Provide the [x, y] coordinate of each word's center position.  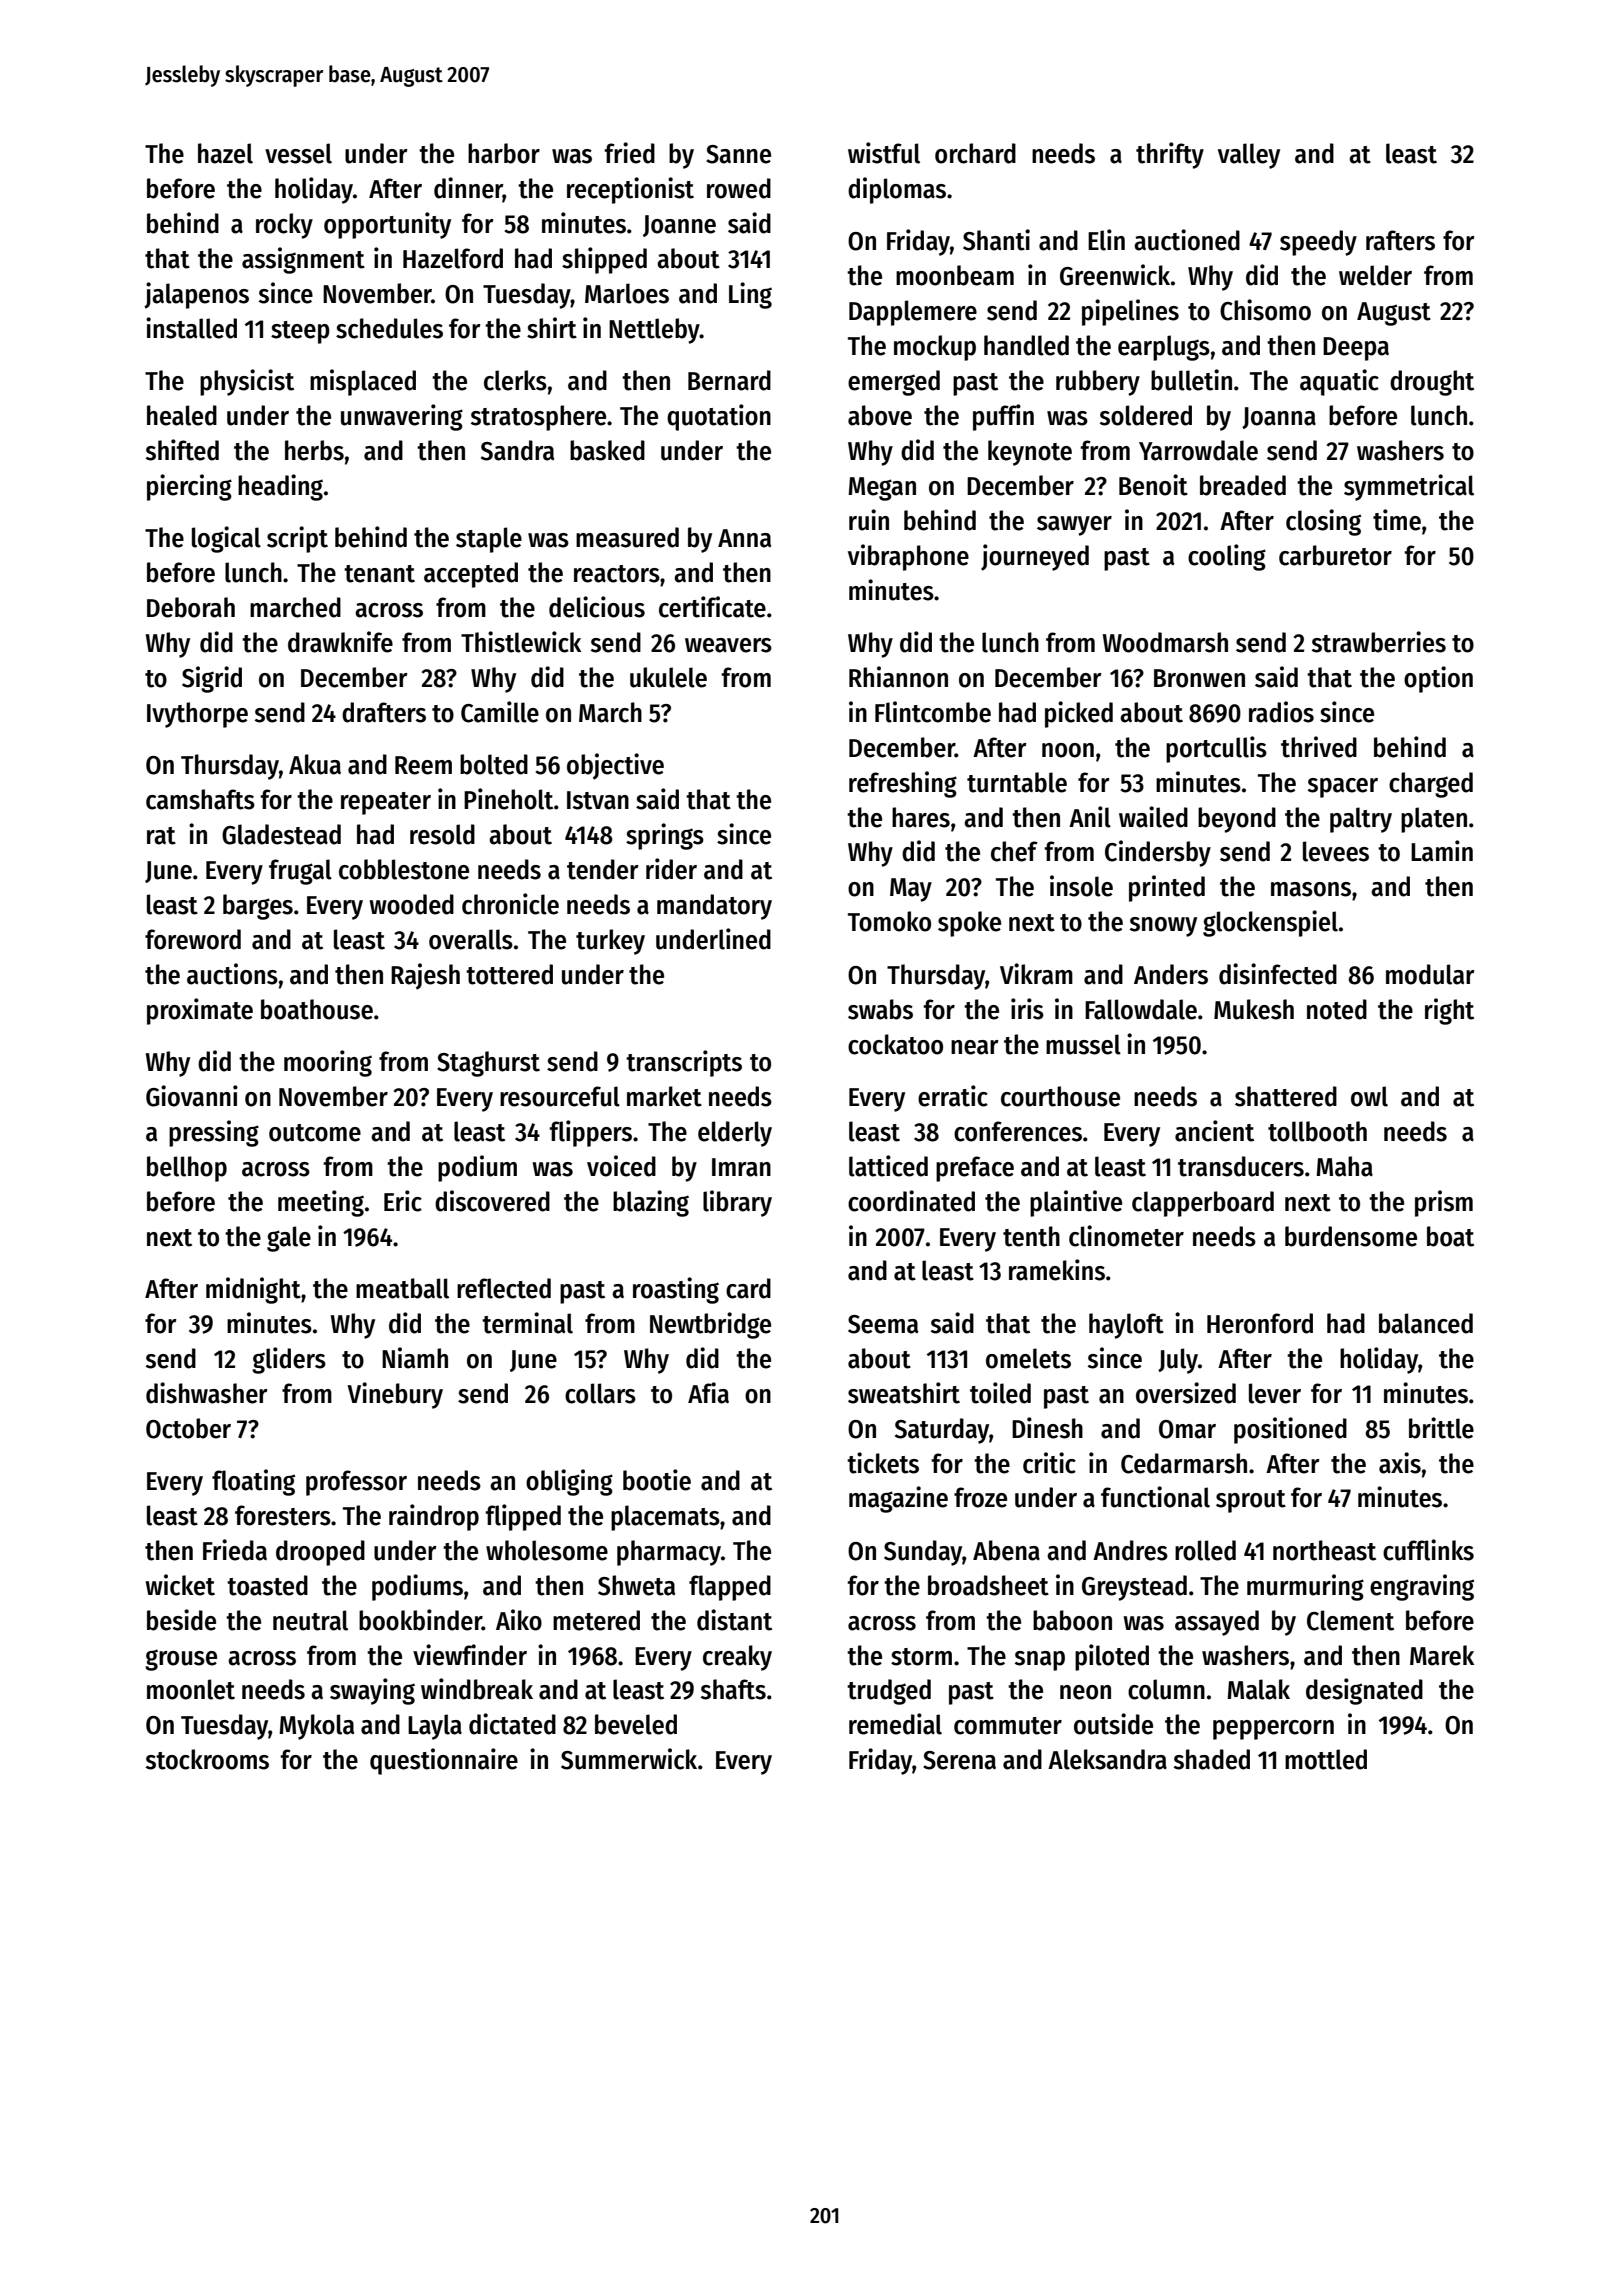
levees [1336, 851]
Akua [315, 764]
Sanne [738, 154]
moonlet [191, 1689]
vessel [298, 153]
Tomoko [889, 921]
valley [1249, 156]
